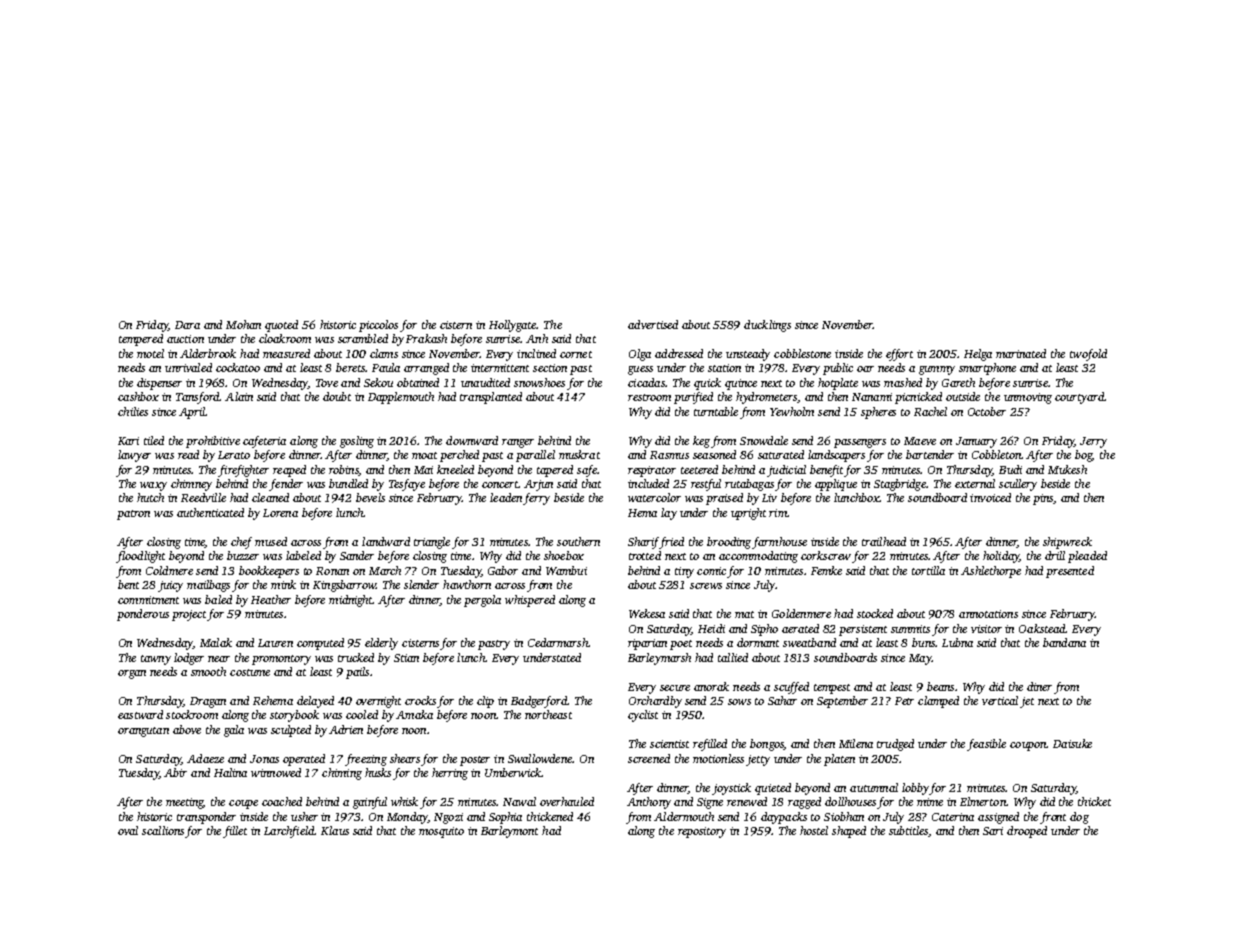 Image resolution: width=1233 pixels, height=952 pixels. What do you see at coordinates (509, 832) in the document?
I see `Barleymont` at bounding box center [509, 832].
